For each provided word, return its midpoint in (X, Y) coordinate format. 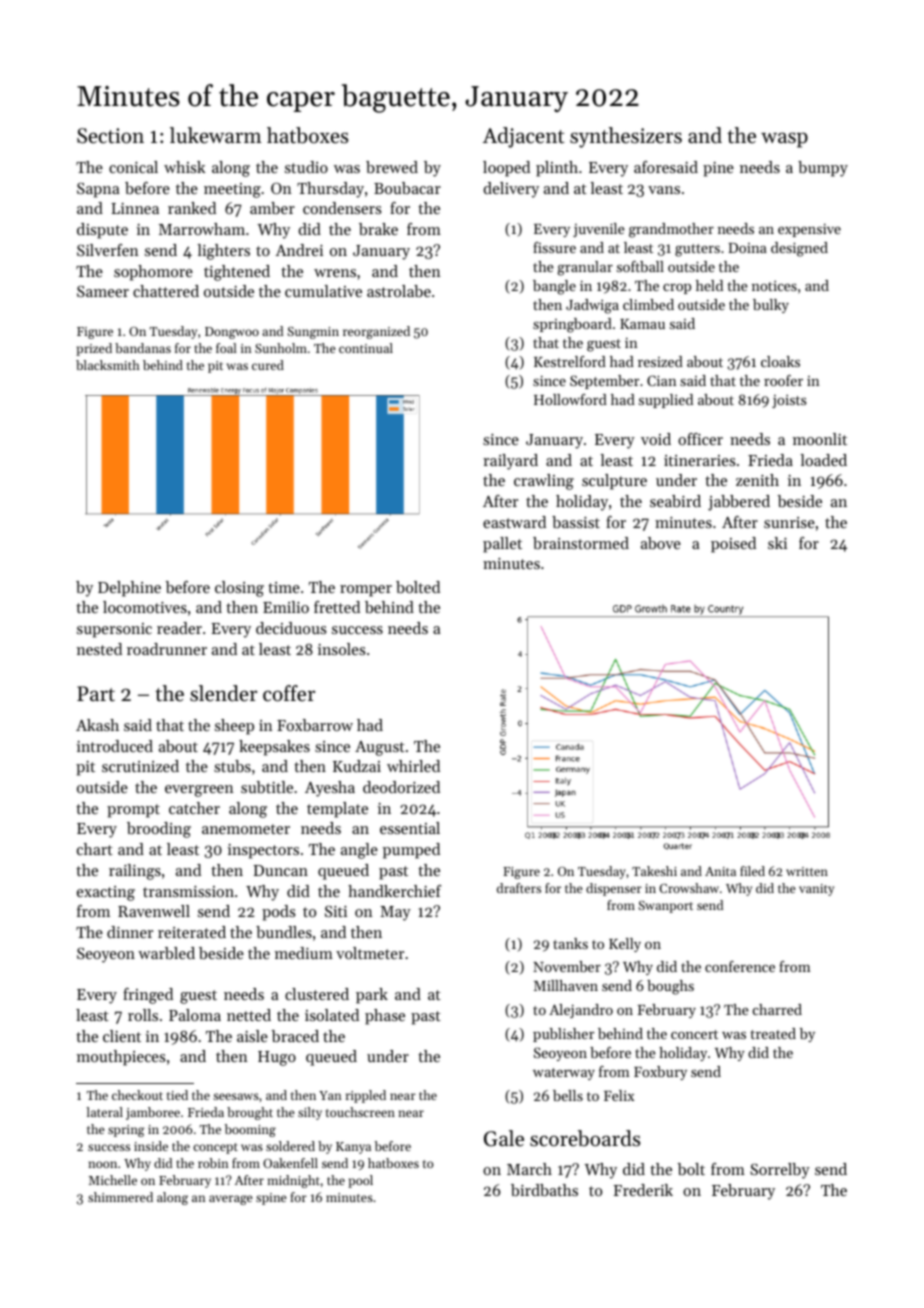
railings (135, 872)
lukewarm (216, 135)
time (284, 587)
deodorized (401, 787)
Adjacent (523, 137)
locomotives (145, 607)
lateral (105, 1112)
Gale (504, 1138)
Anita (720, 871)
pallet (502, 545)
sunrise (789, 522)
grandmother (671, 230)
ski (777, 543)
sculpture (614, 482)
